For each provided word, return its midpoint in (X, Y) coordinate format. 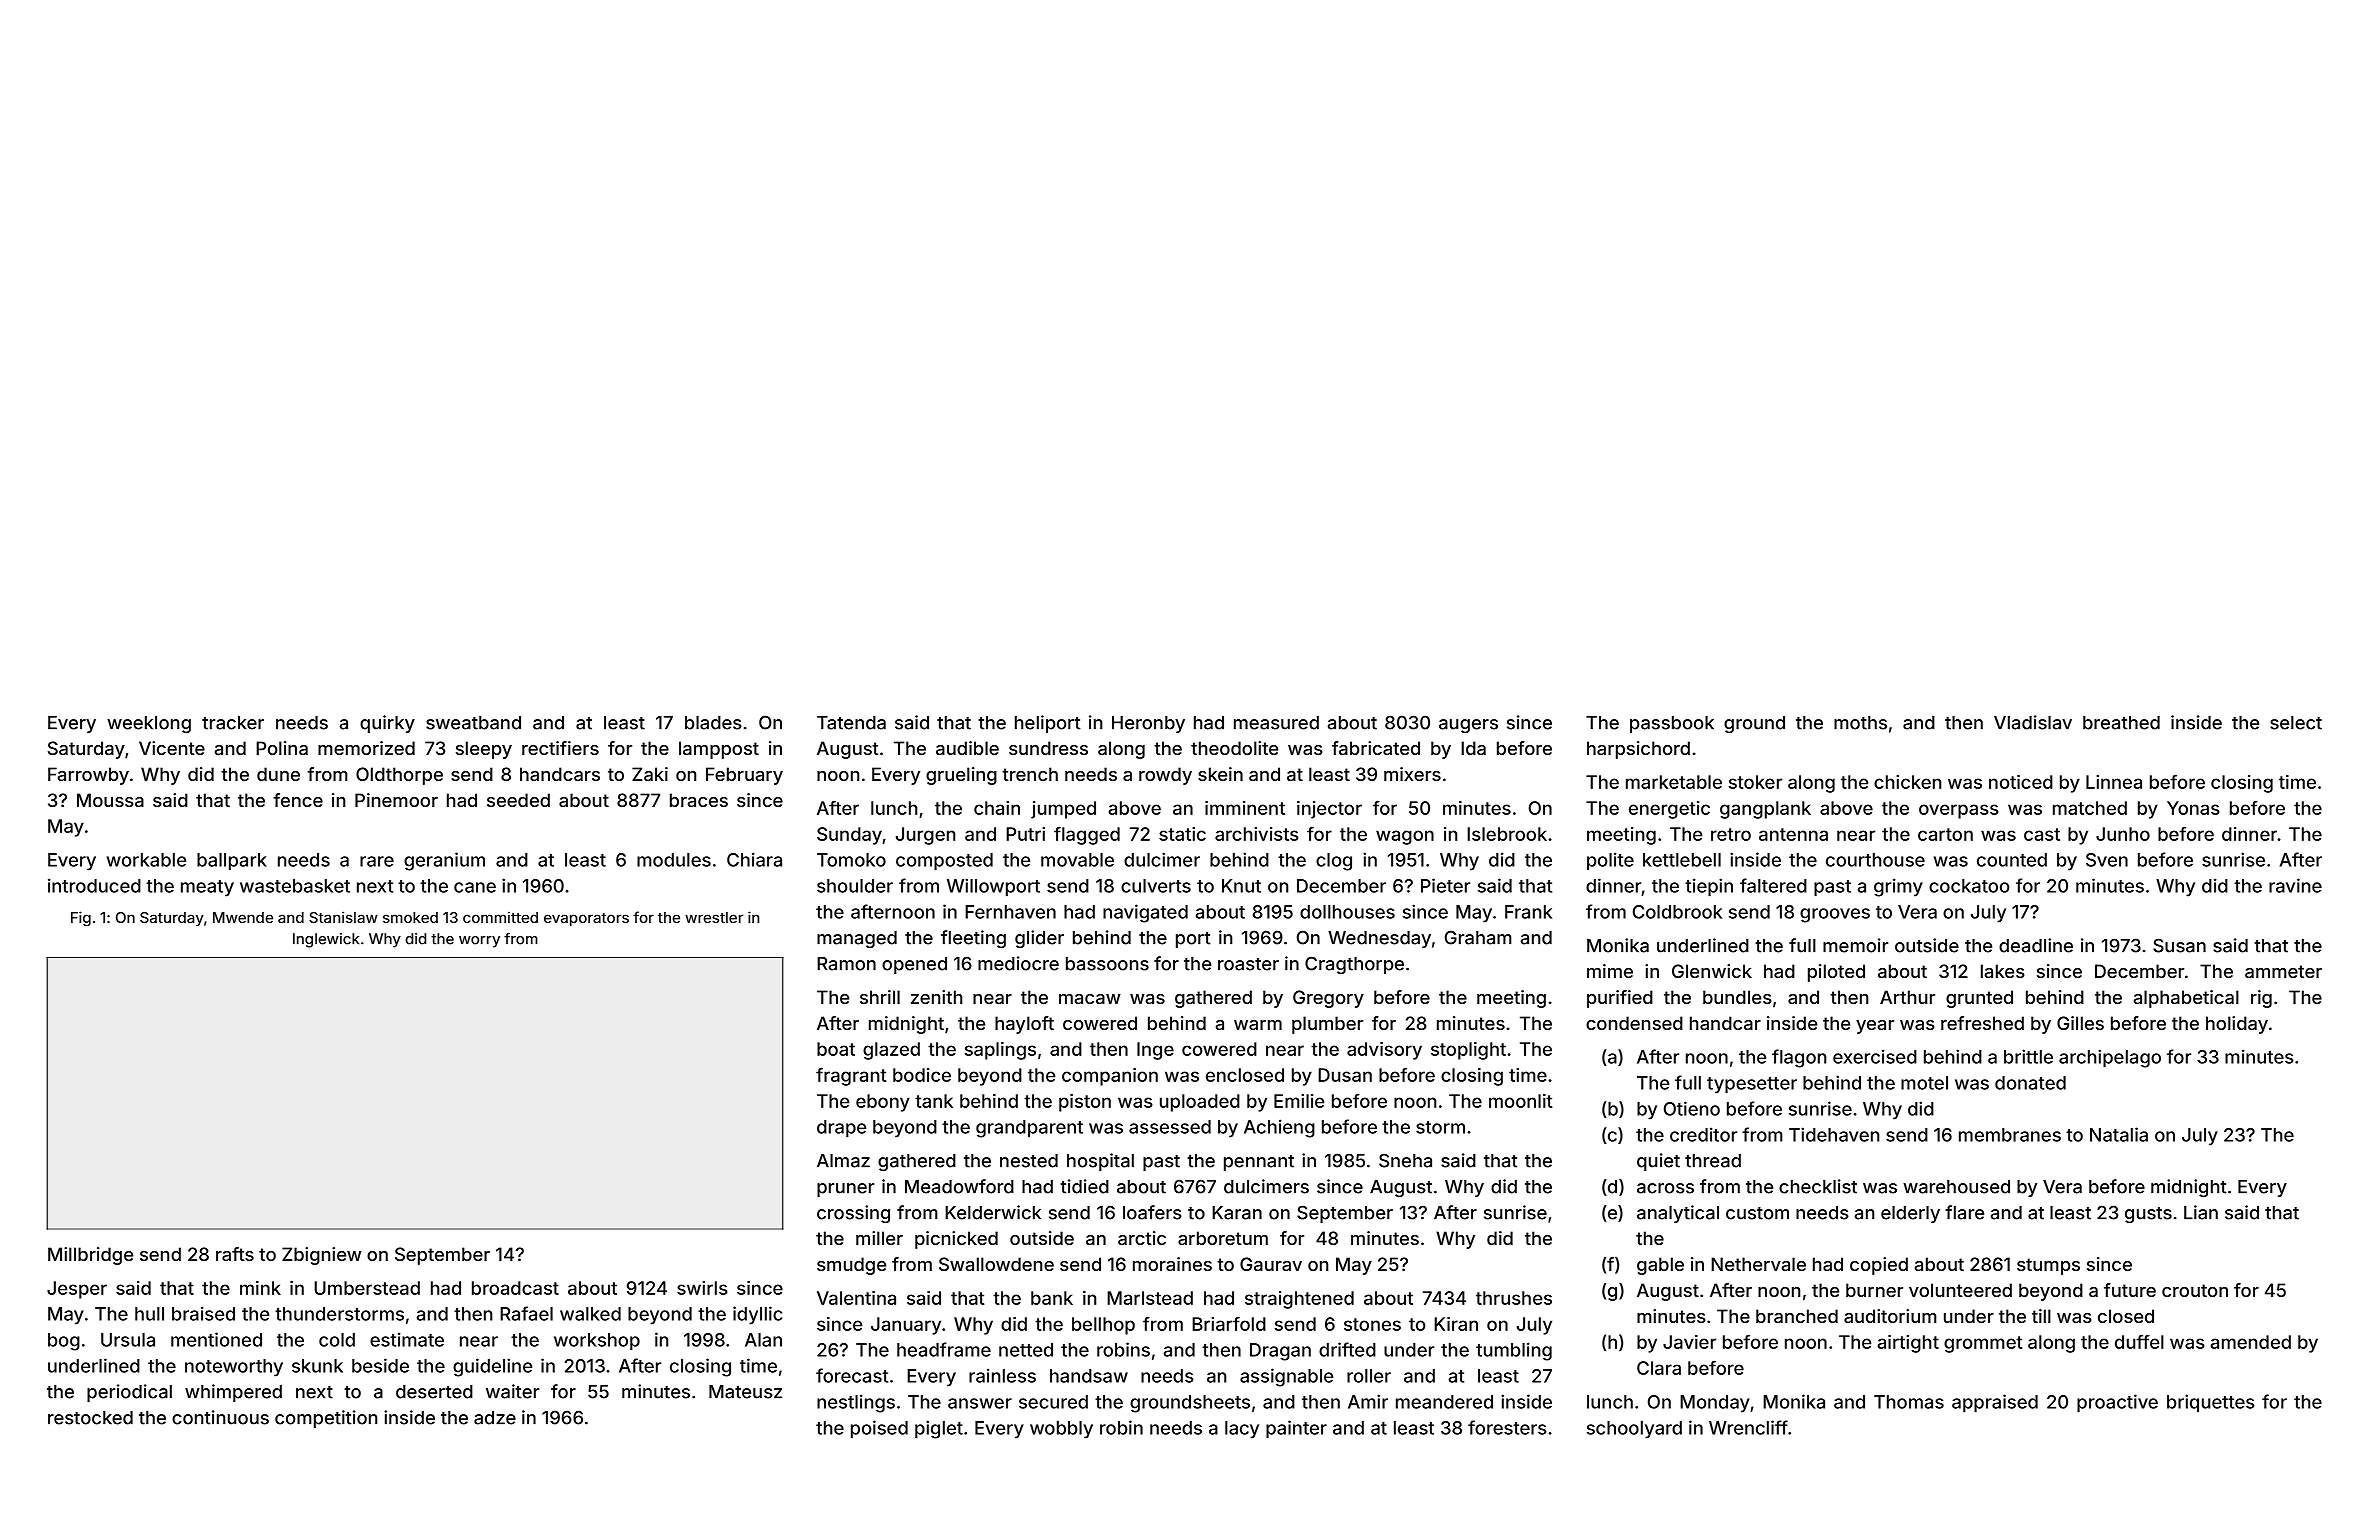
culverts (1156, 886)
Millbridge (90, 1256)
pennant (1259, 1163)
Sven (2107, 860)
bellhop (1103, 1326)
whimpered (233, 1393)
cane (475, 887)
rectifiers (560, 748)
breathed (2121, 723)
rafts (235, 1254)
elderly (1910, 1214)
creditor (1703, 1134)
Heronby (1148, 724)
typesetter (1752, 1085)
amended (2251, 1342)
